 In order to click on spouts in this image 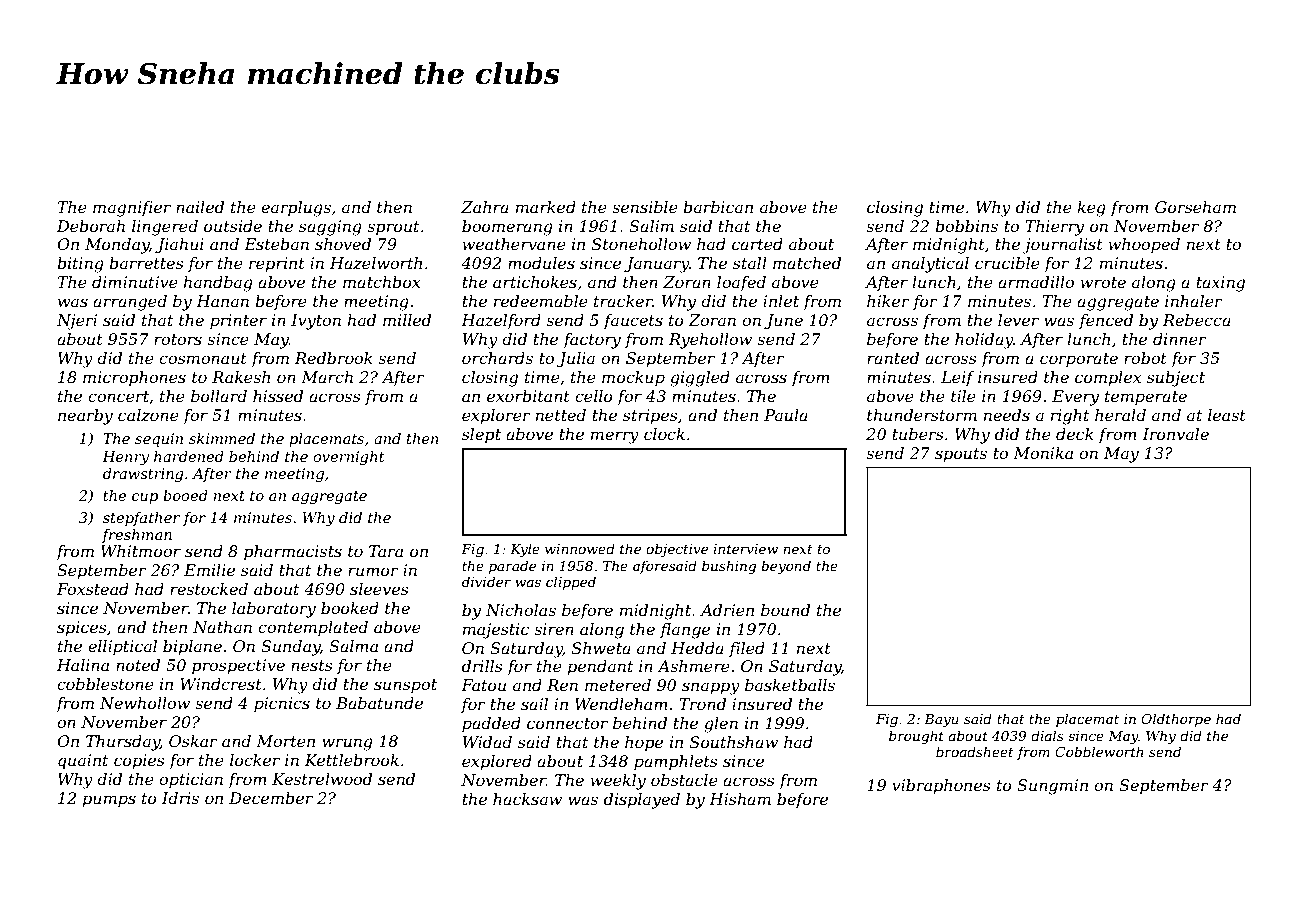, I will do `click(961, 455)`.
